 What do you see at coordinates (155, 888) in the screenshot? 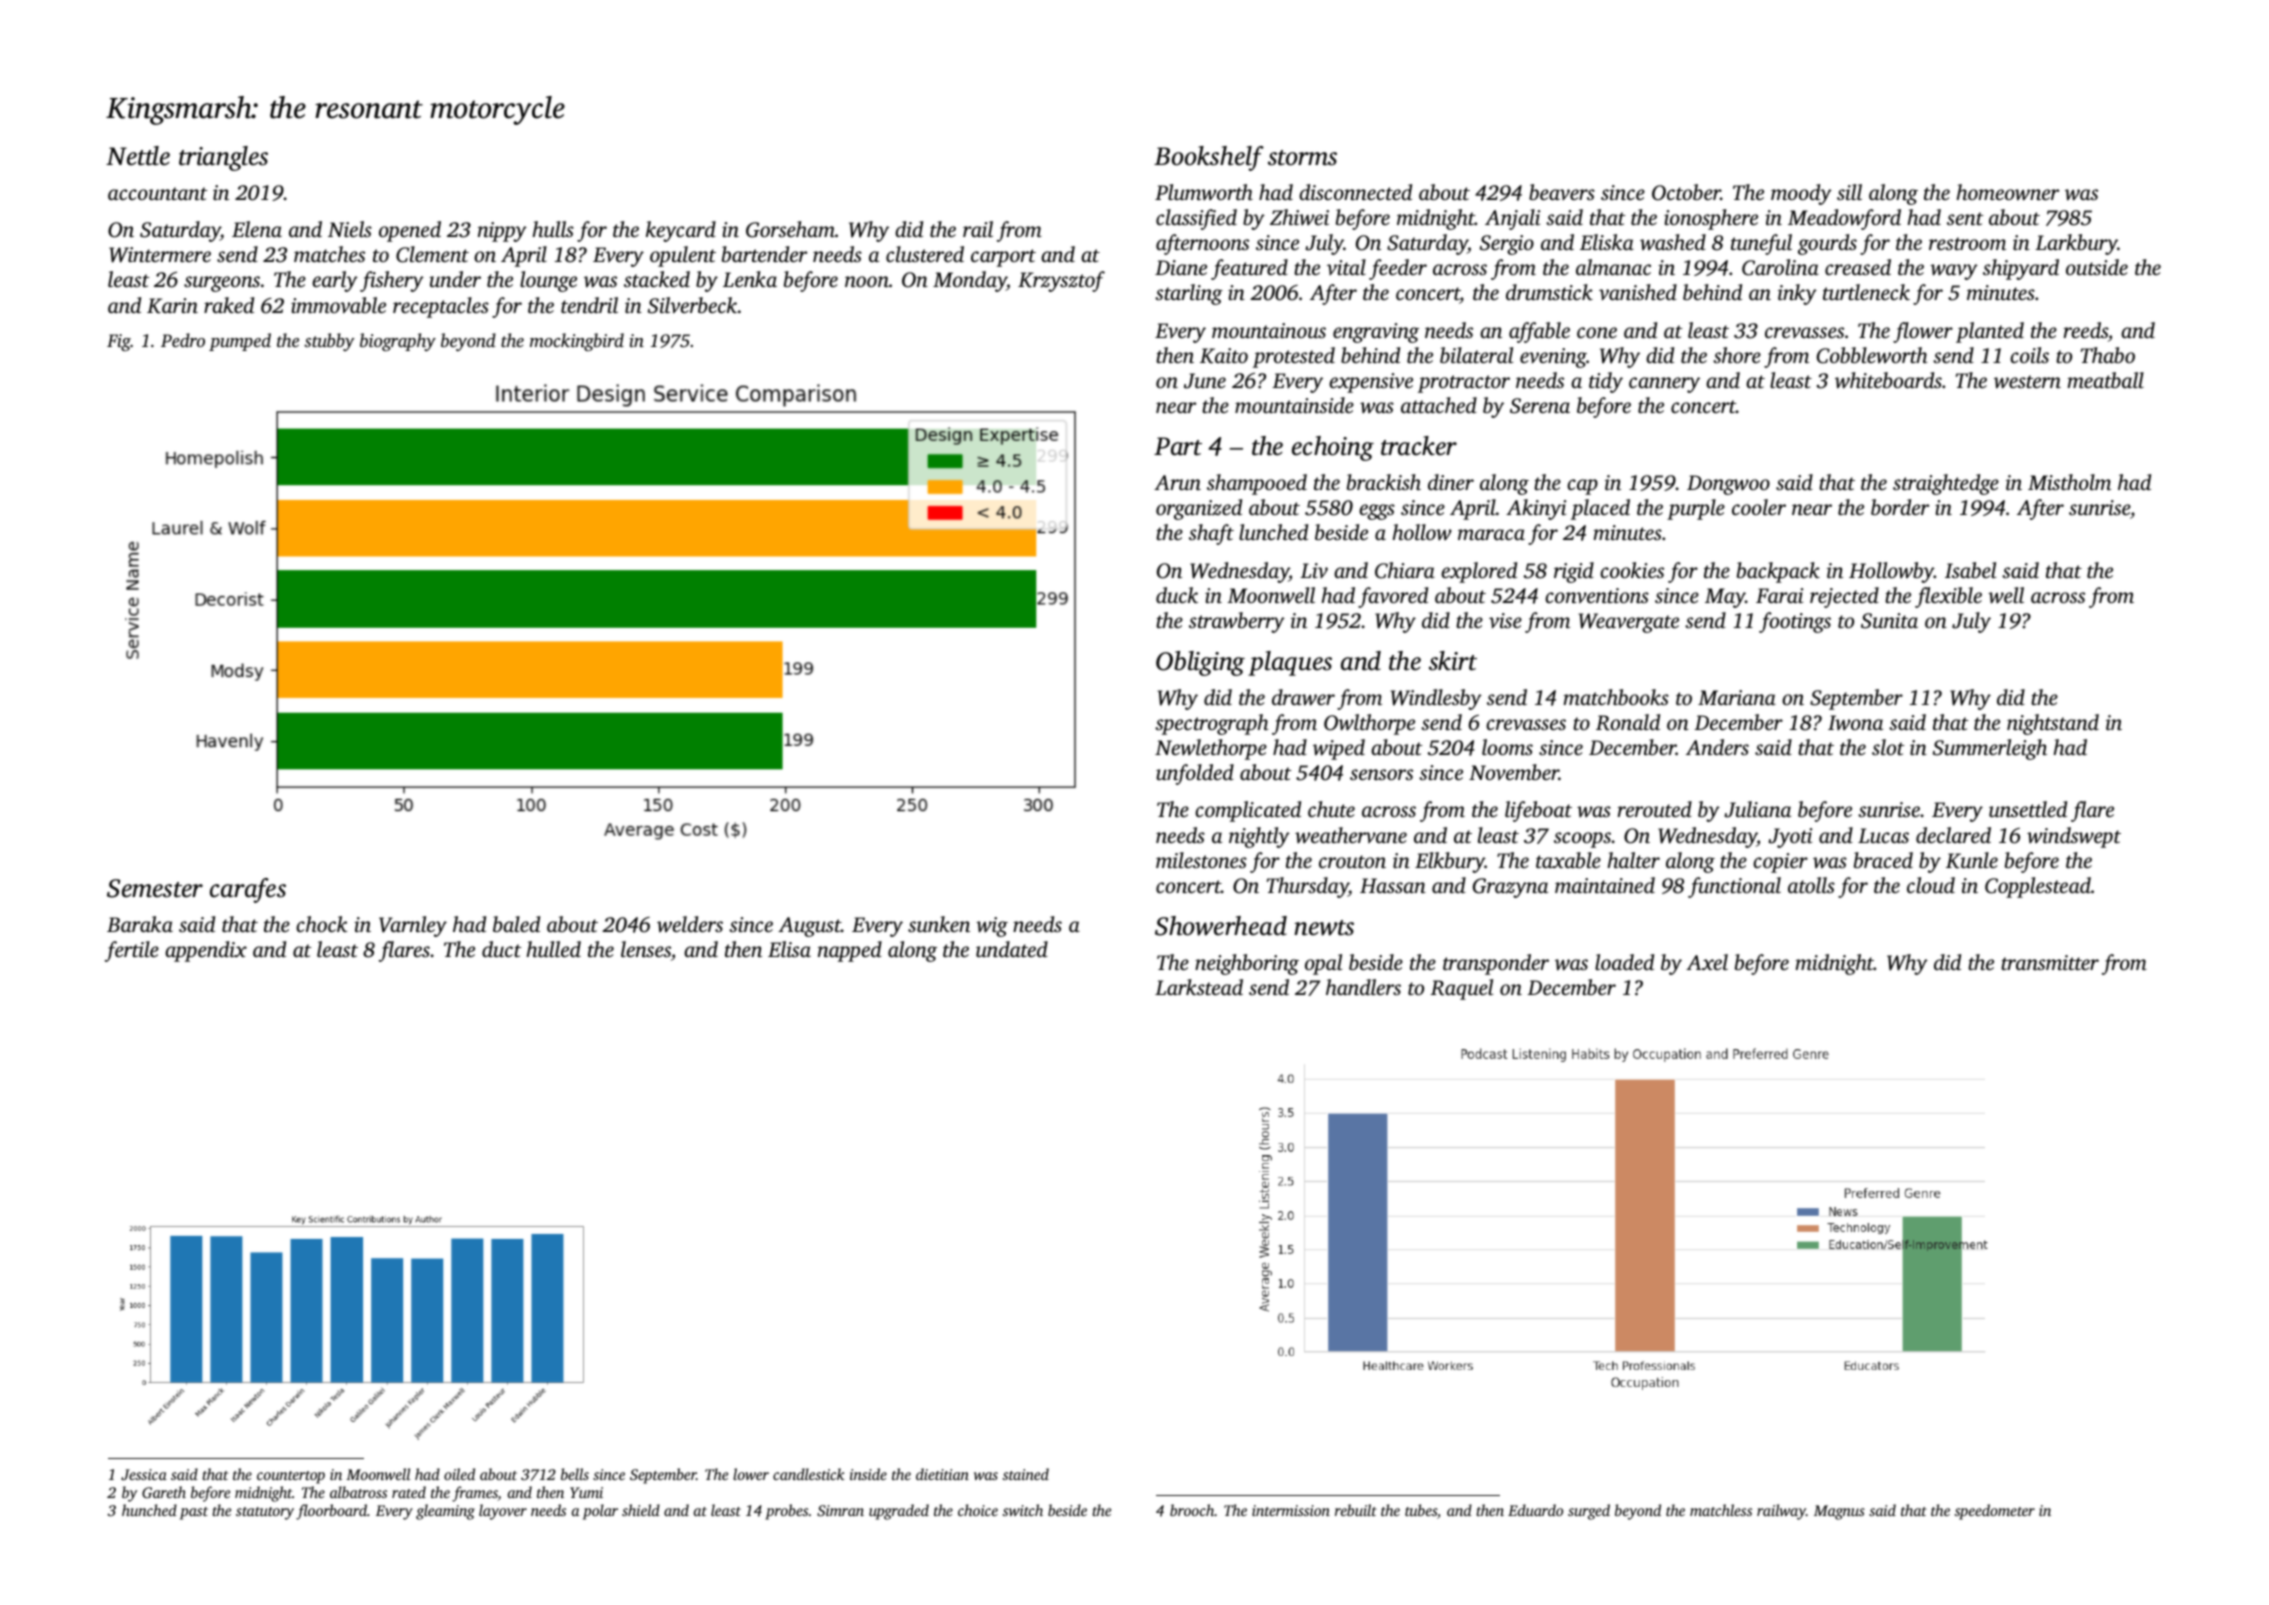
I see `Semester` at bounding box center [155, 888].
